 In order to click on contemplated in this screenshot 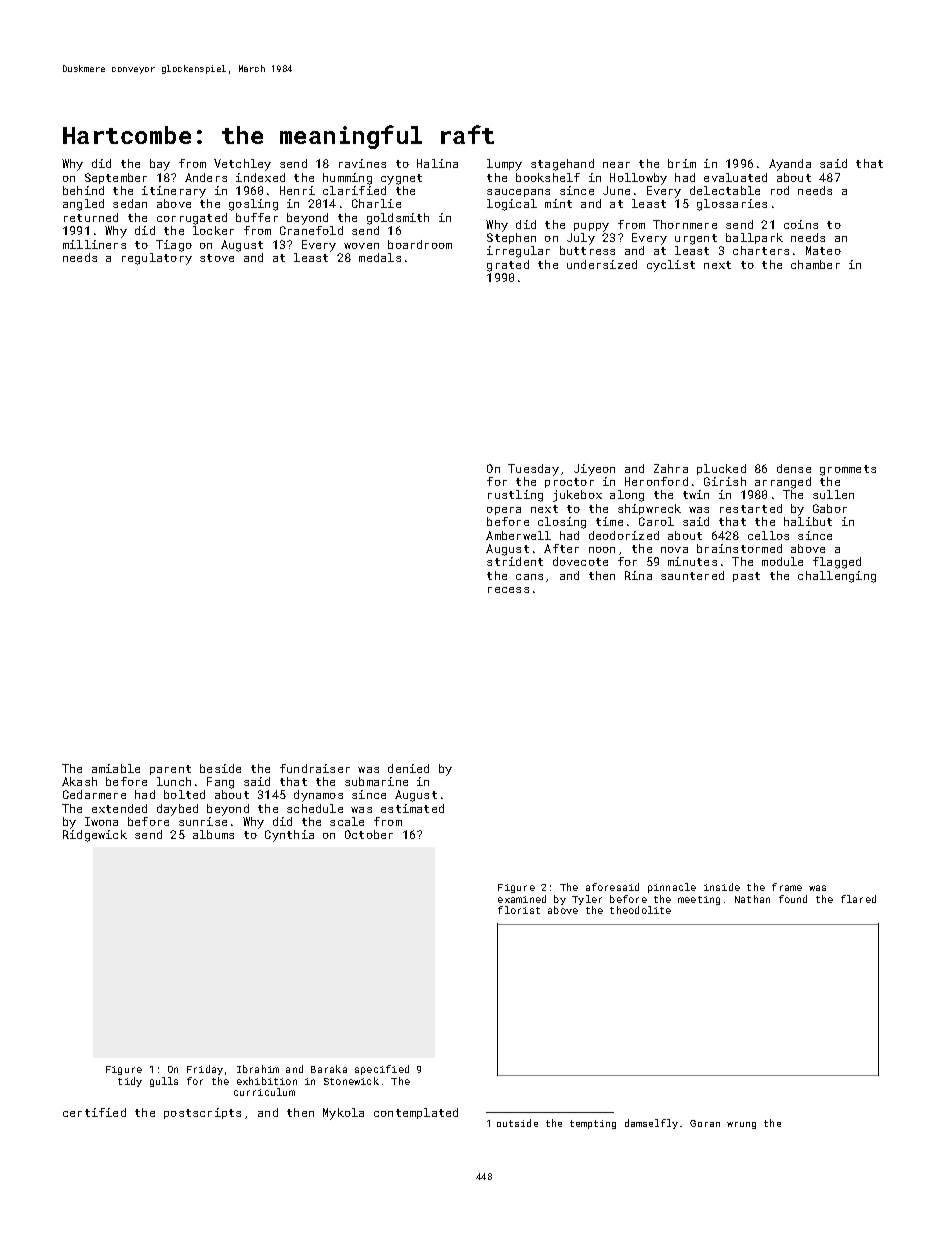, I will do `click(416, 1113)`.
